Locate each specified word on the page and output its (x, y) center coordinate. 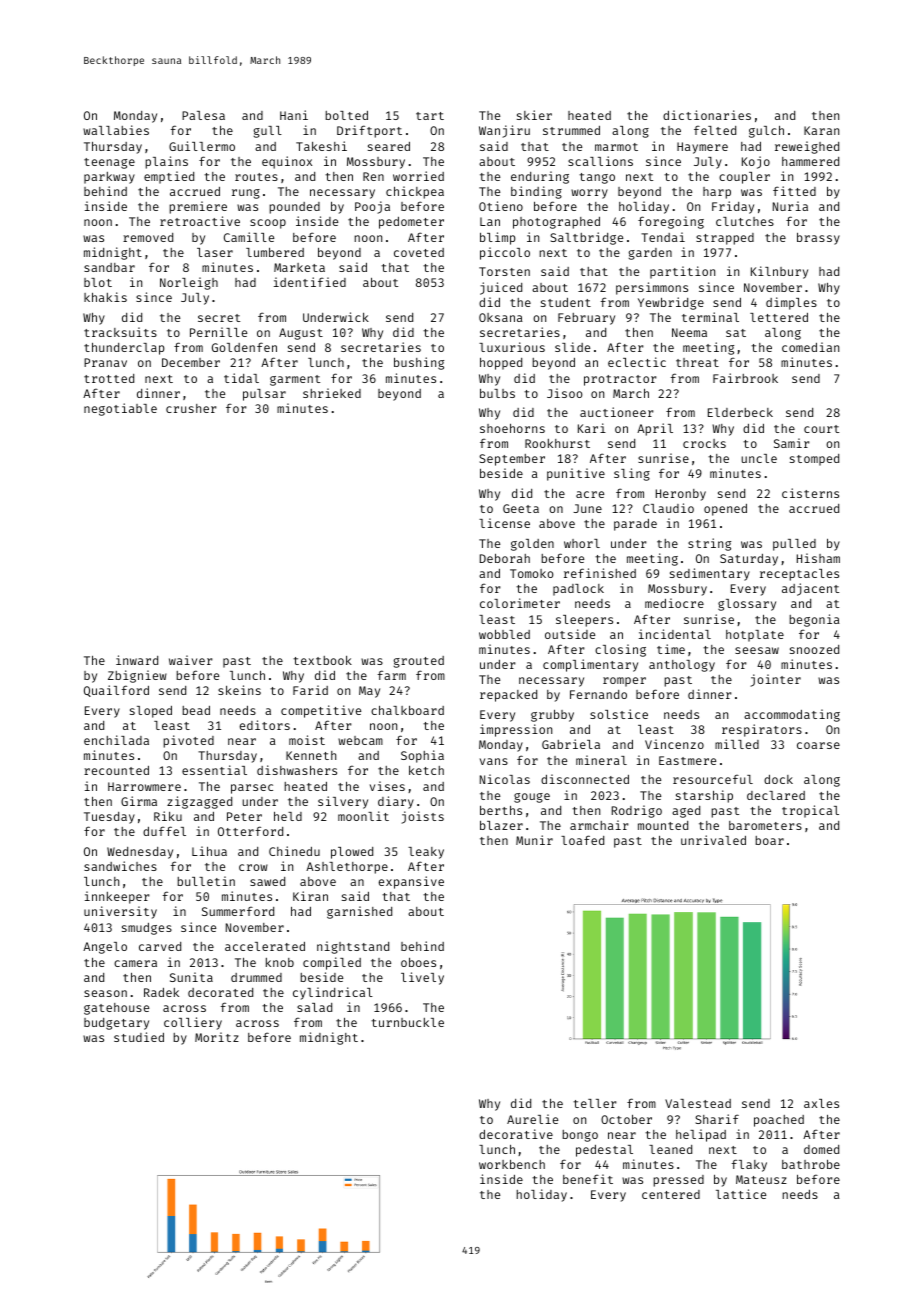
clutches (745, 221)
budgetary (116, 1024)
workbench (512, 1164)
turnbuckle (407, 1022)
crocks (704, 443)
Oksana (501, 317)
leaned (670, 1149)
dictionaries (707, 115)
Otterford (250, 831)
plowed (352, 853)
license (504, 523)
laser (215, 252)
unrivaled (713, 840)
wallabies (116, 130)
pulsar (264, 395)
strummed (571, 130)
